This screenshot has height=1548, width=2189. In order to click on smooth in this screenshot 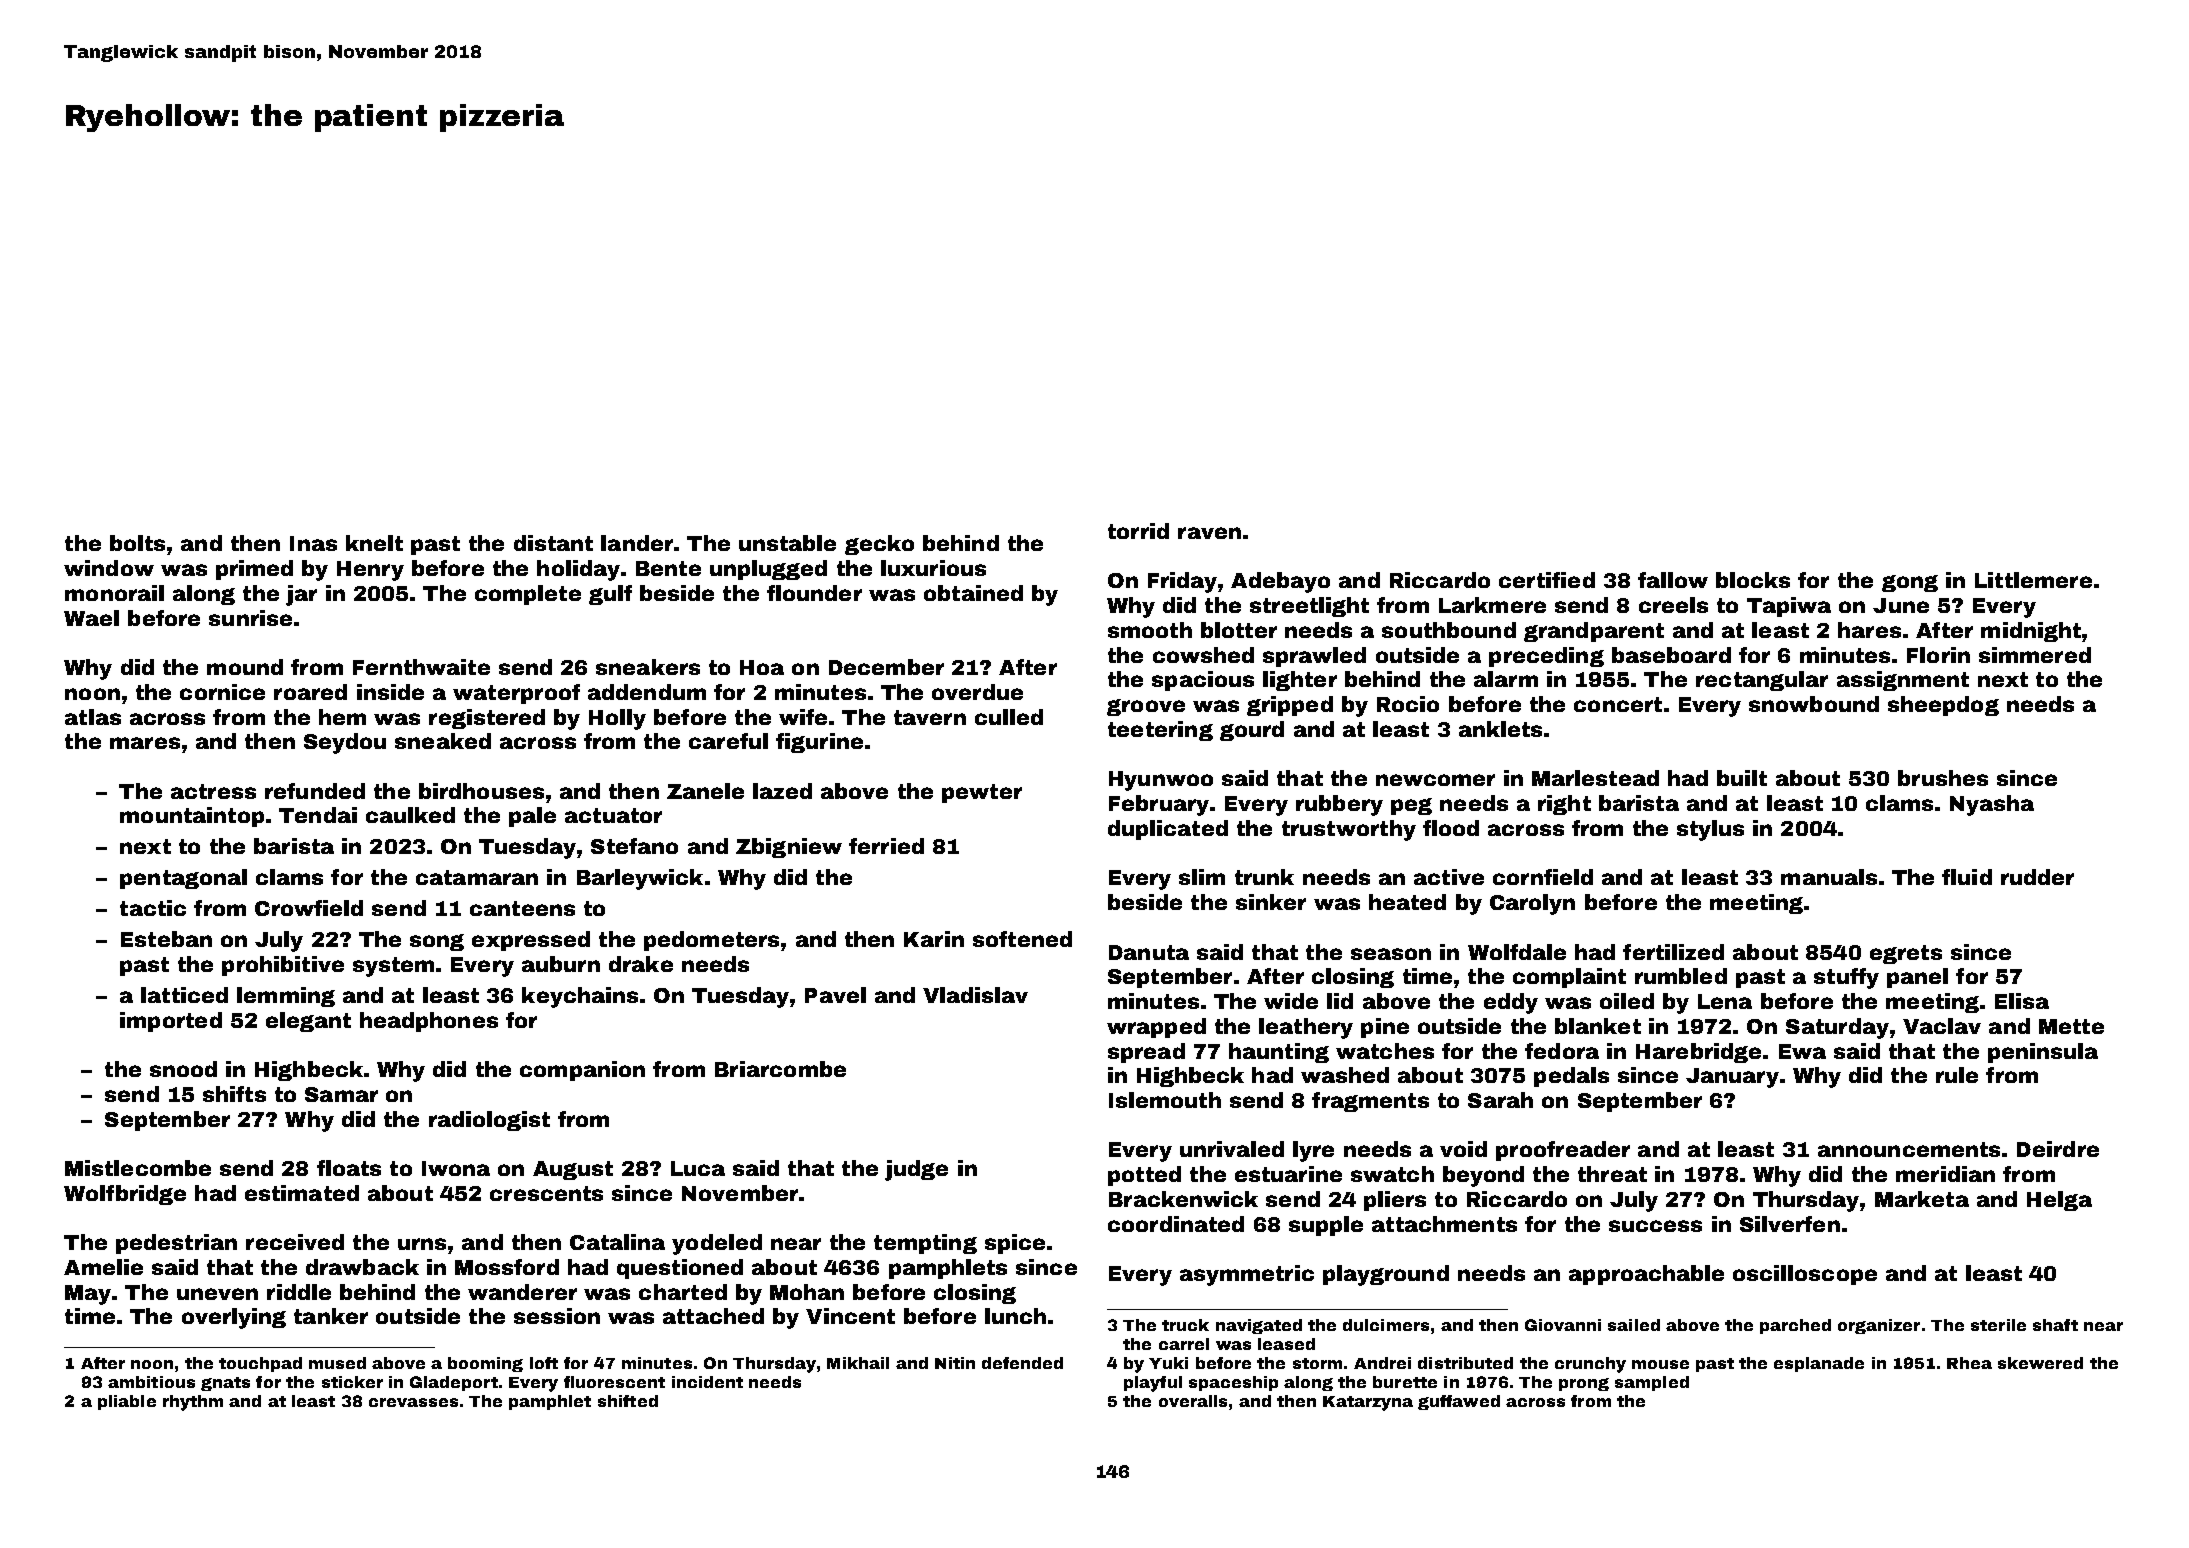, I will do `click(1150, 630)`.
